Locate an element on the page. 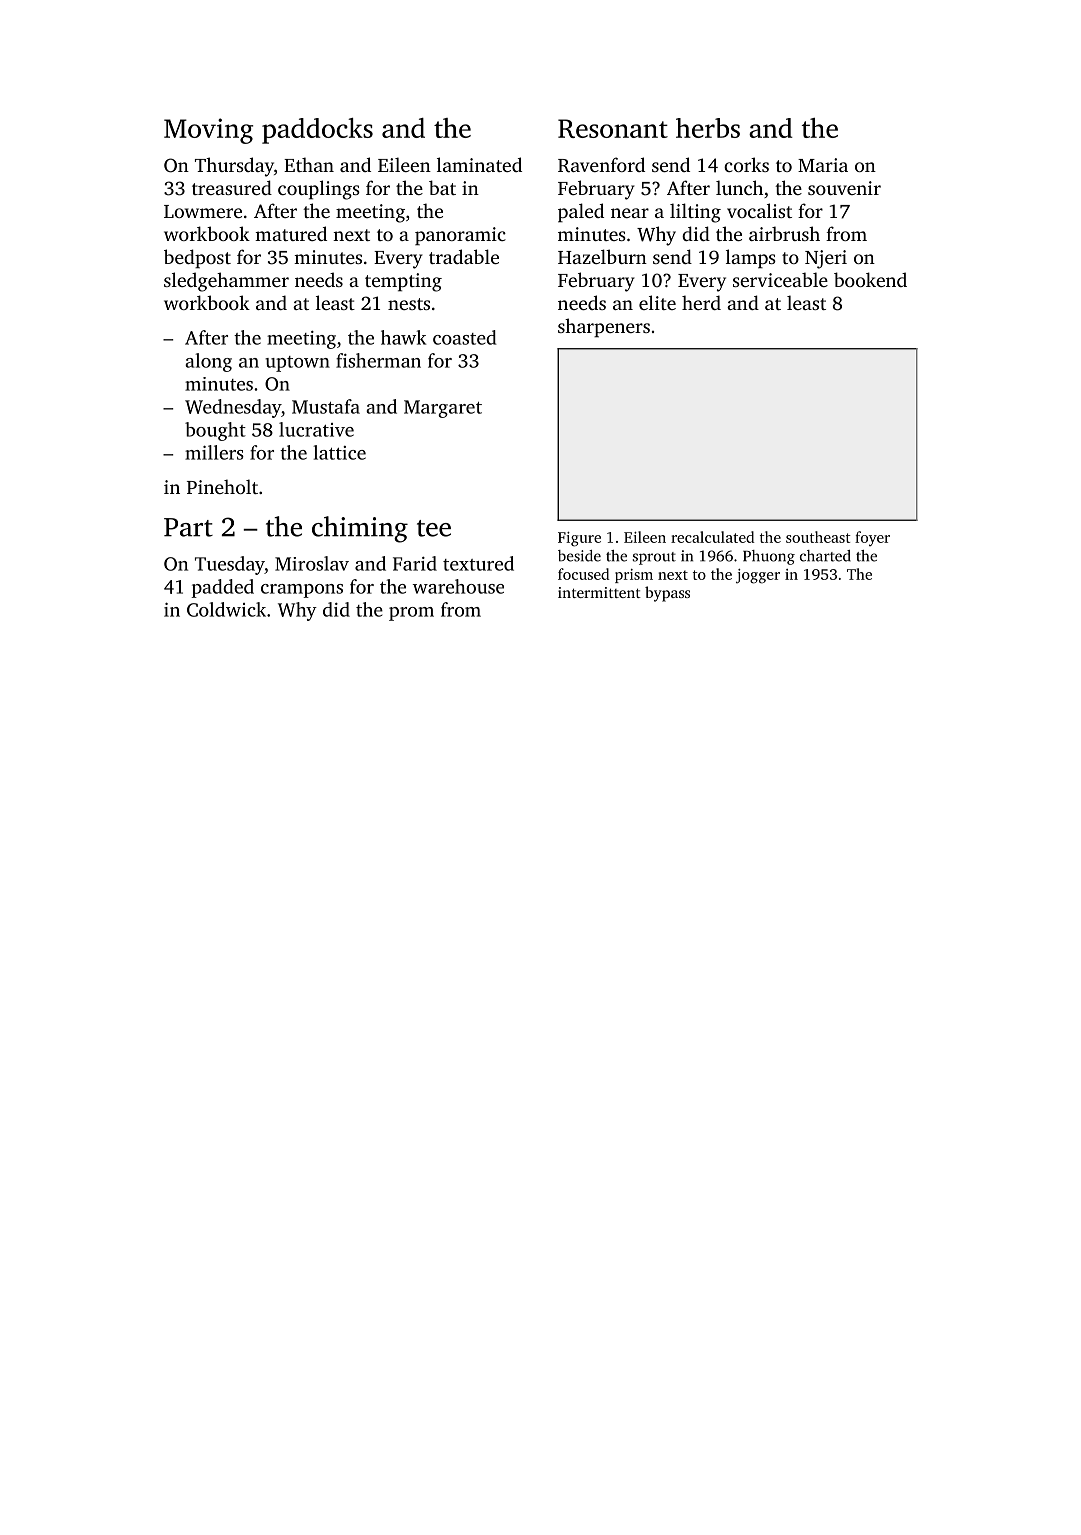 This page has width=1081, height=1535. millers is located at coordinates (214, 452).
